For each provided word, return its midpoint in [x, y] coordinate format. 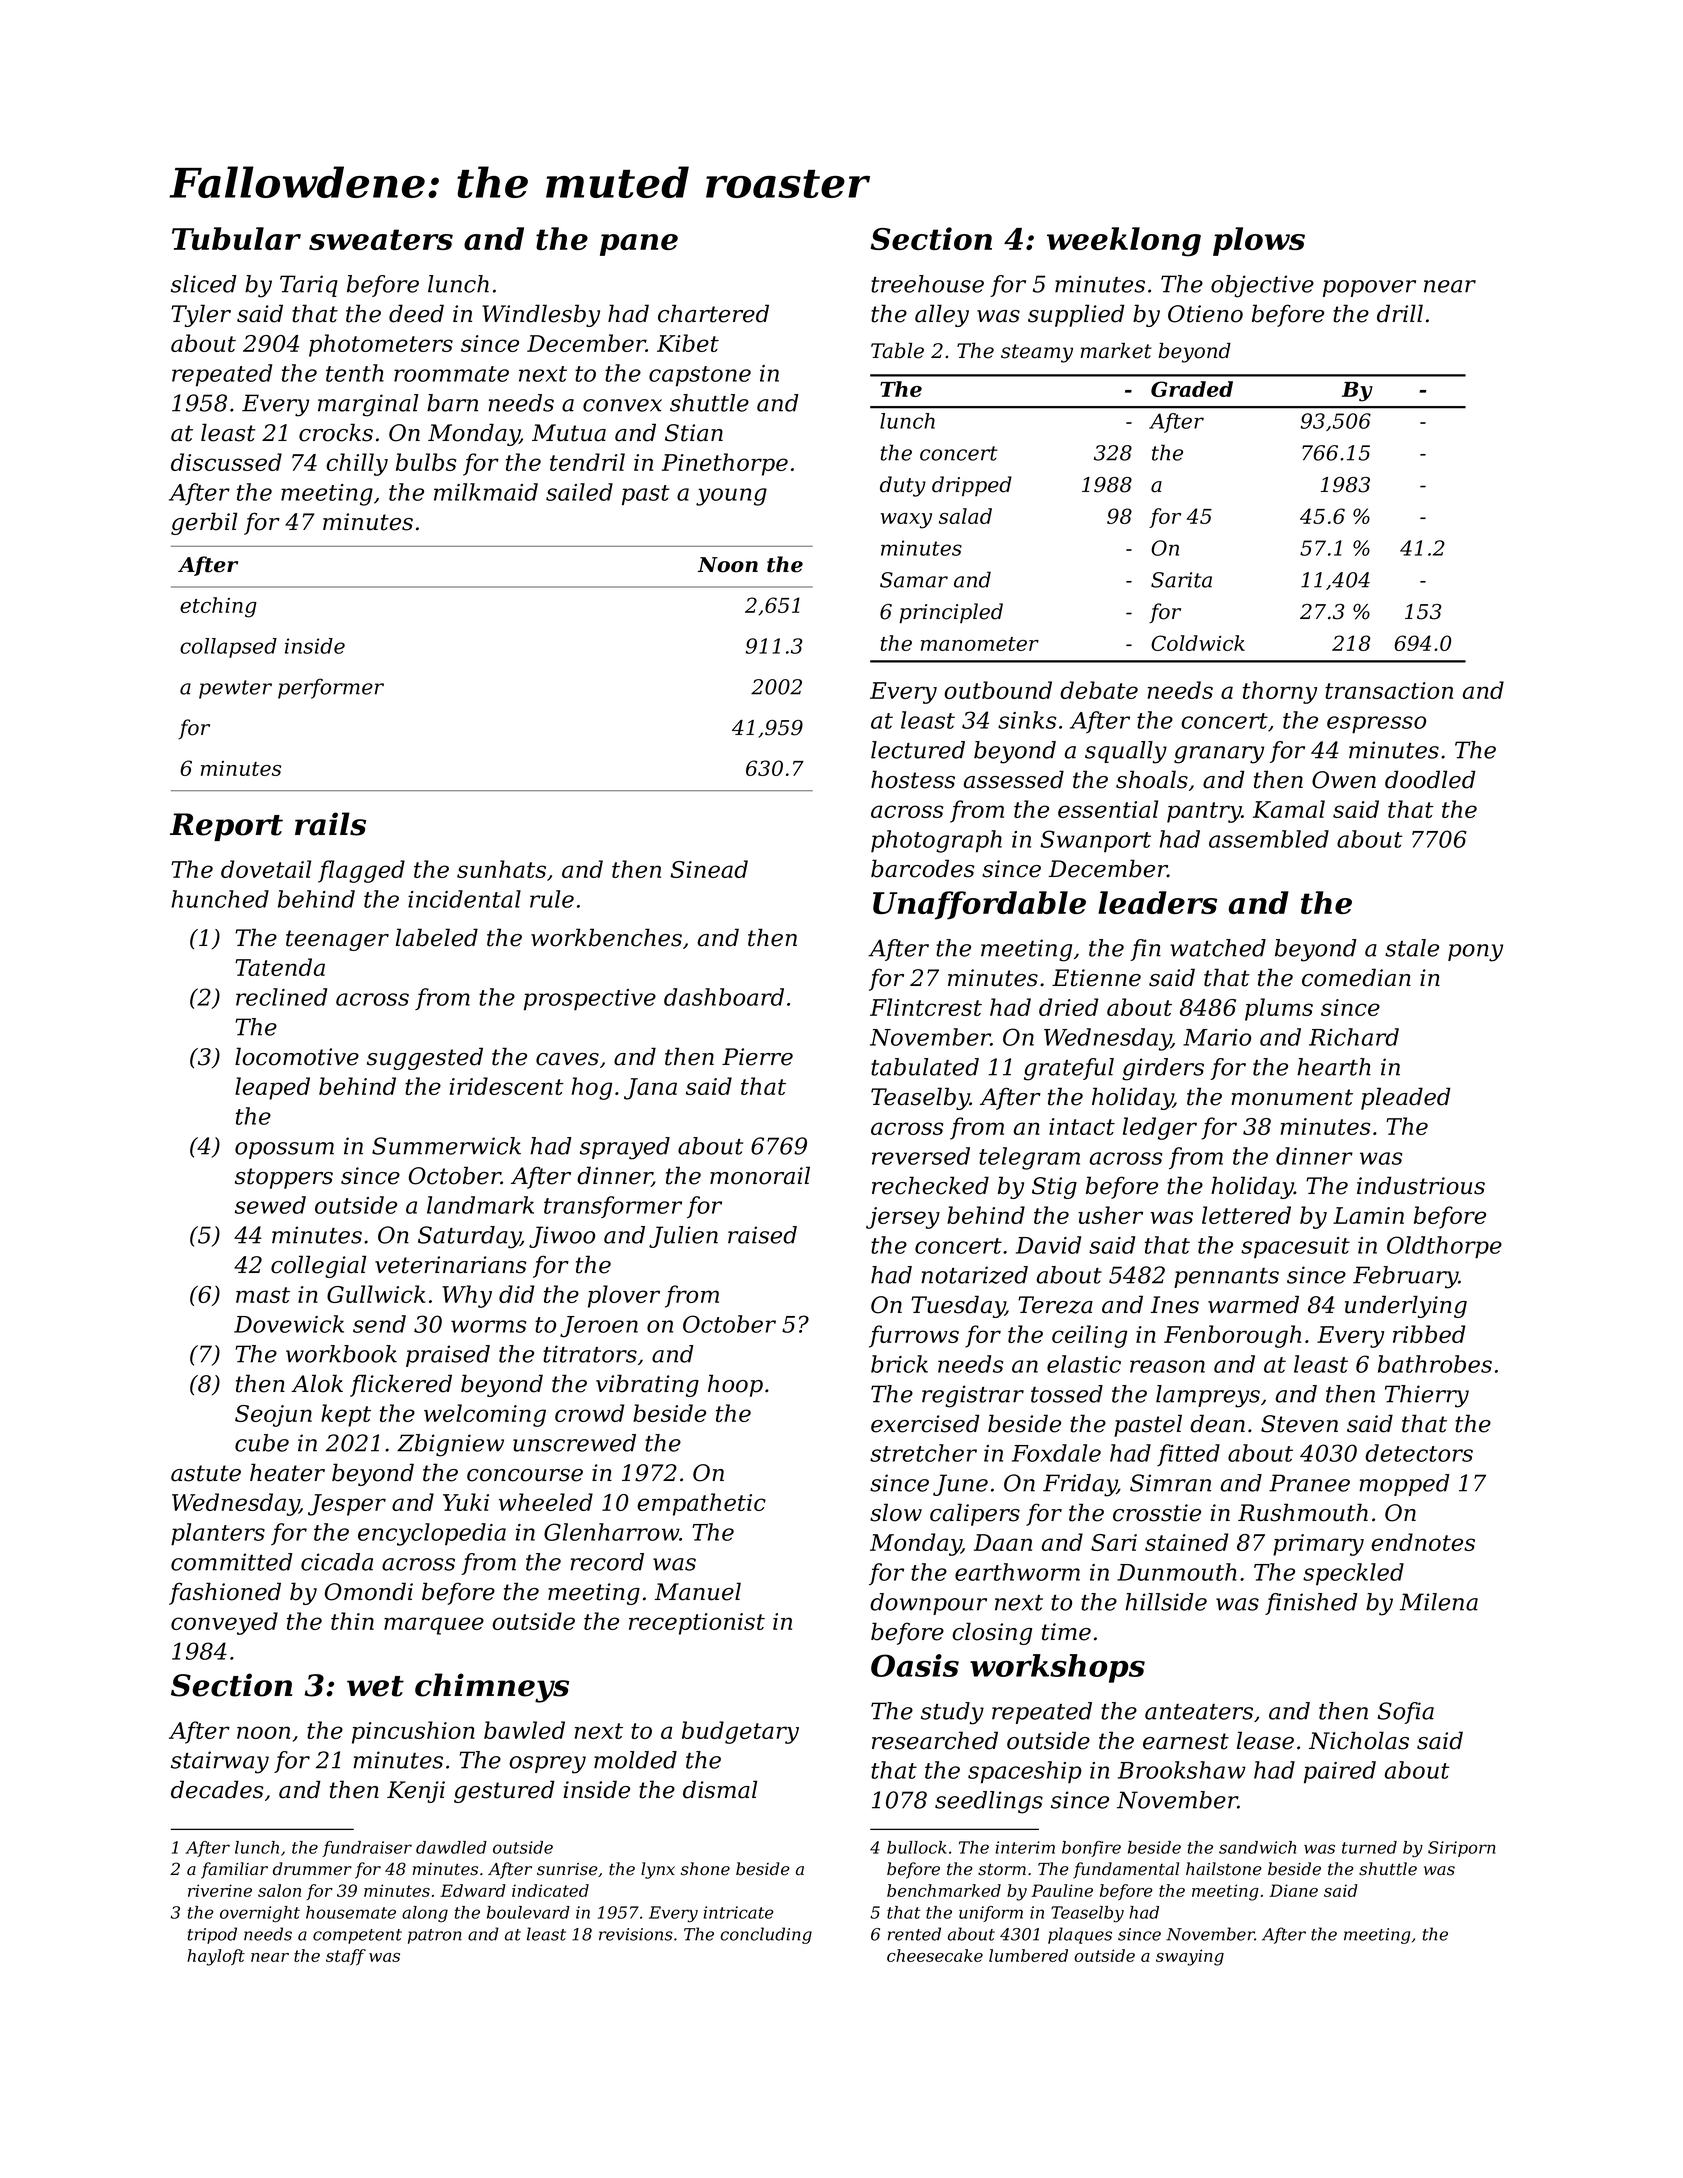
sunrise [567, 1869]
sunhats [501, 869]
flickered [401, 1385]
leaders [1157, 902]
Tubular [236, 238]
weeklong [1124, 242]
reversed [921, 1156]
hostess [913, 779]
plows [1259, 241]
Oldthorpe [1444, 1247]
